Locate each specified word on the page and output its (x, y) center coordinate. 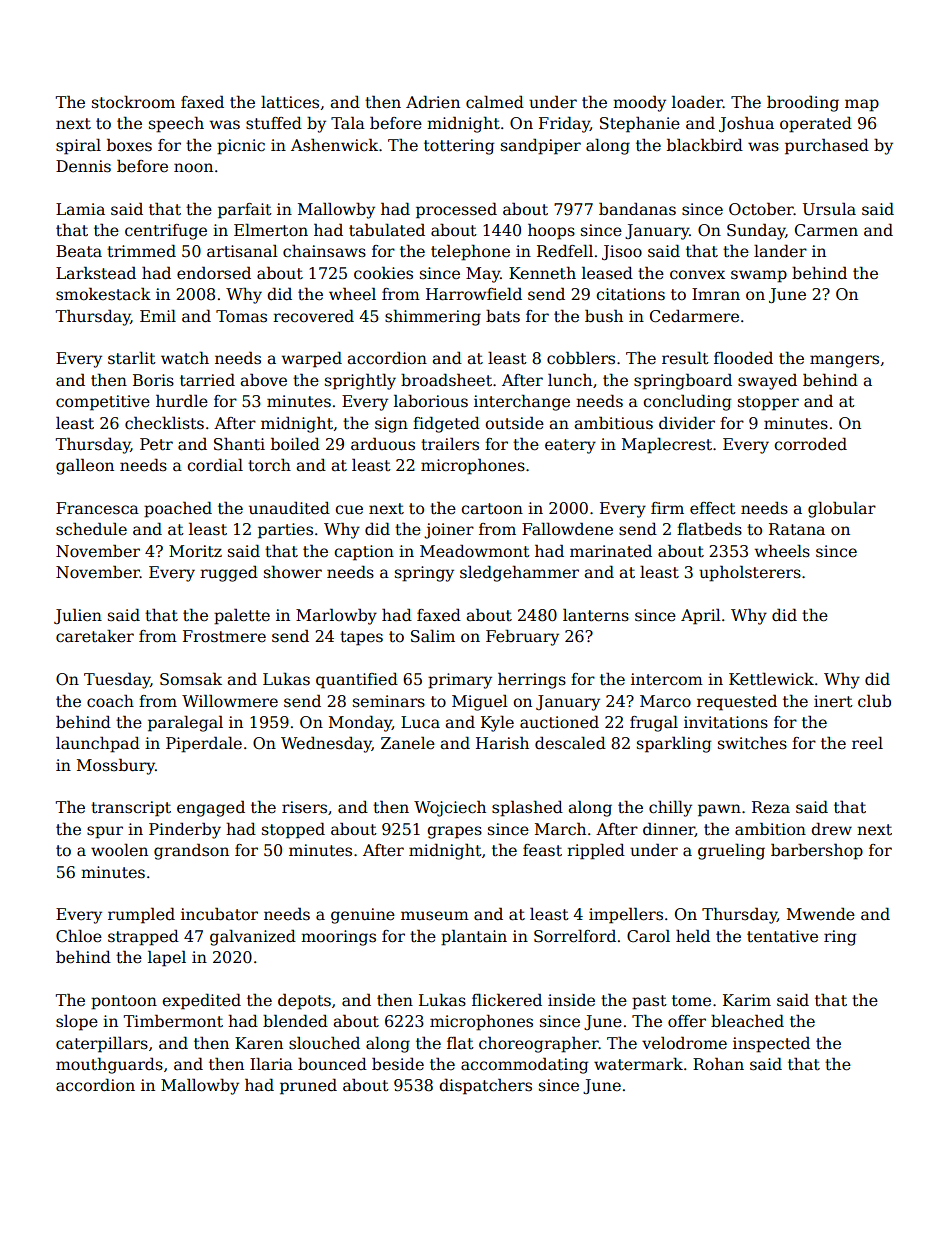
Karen (259, 1043)
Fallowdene (567, 529)
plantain (474, 937)
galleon (85, 466)
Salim (433, 636)
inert (833, 701)
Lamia (80, 209)
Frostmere (224, 636)
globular (842, 509)
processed (456, 211)
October (761, 209)
